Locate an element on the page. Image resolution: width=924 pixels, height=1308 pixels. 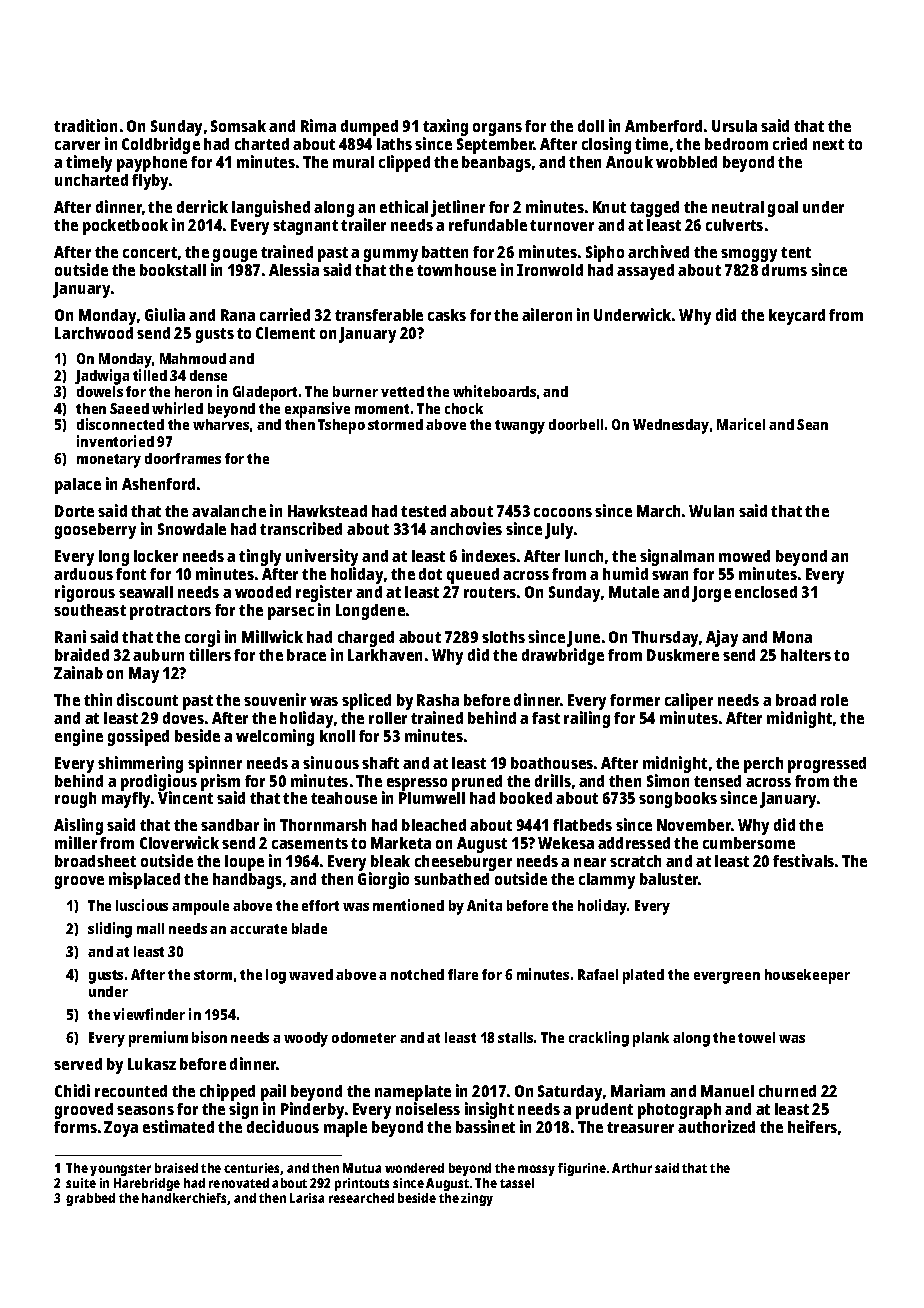
loupe is located at coordinates (244, 863).
